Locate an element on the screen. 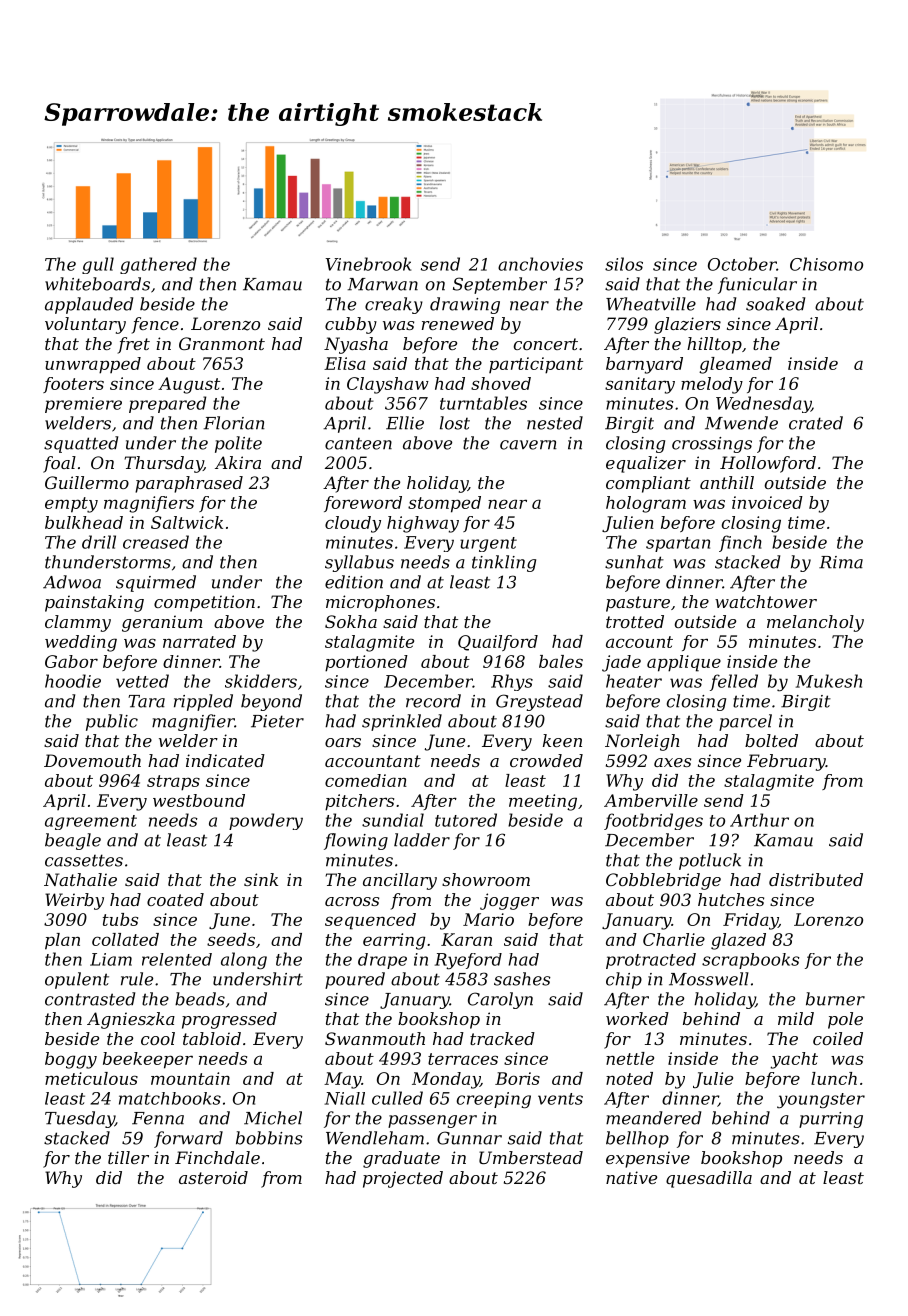 The image size is (908, 1316). anchovies is located at coordinates (540, 264).
